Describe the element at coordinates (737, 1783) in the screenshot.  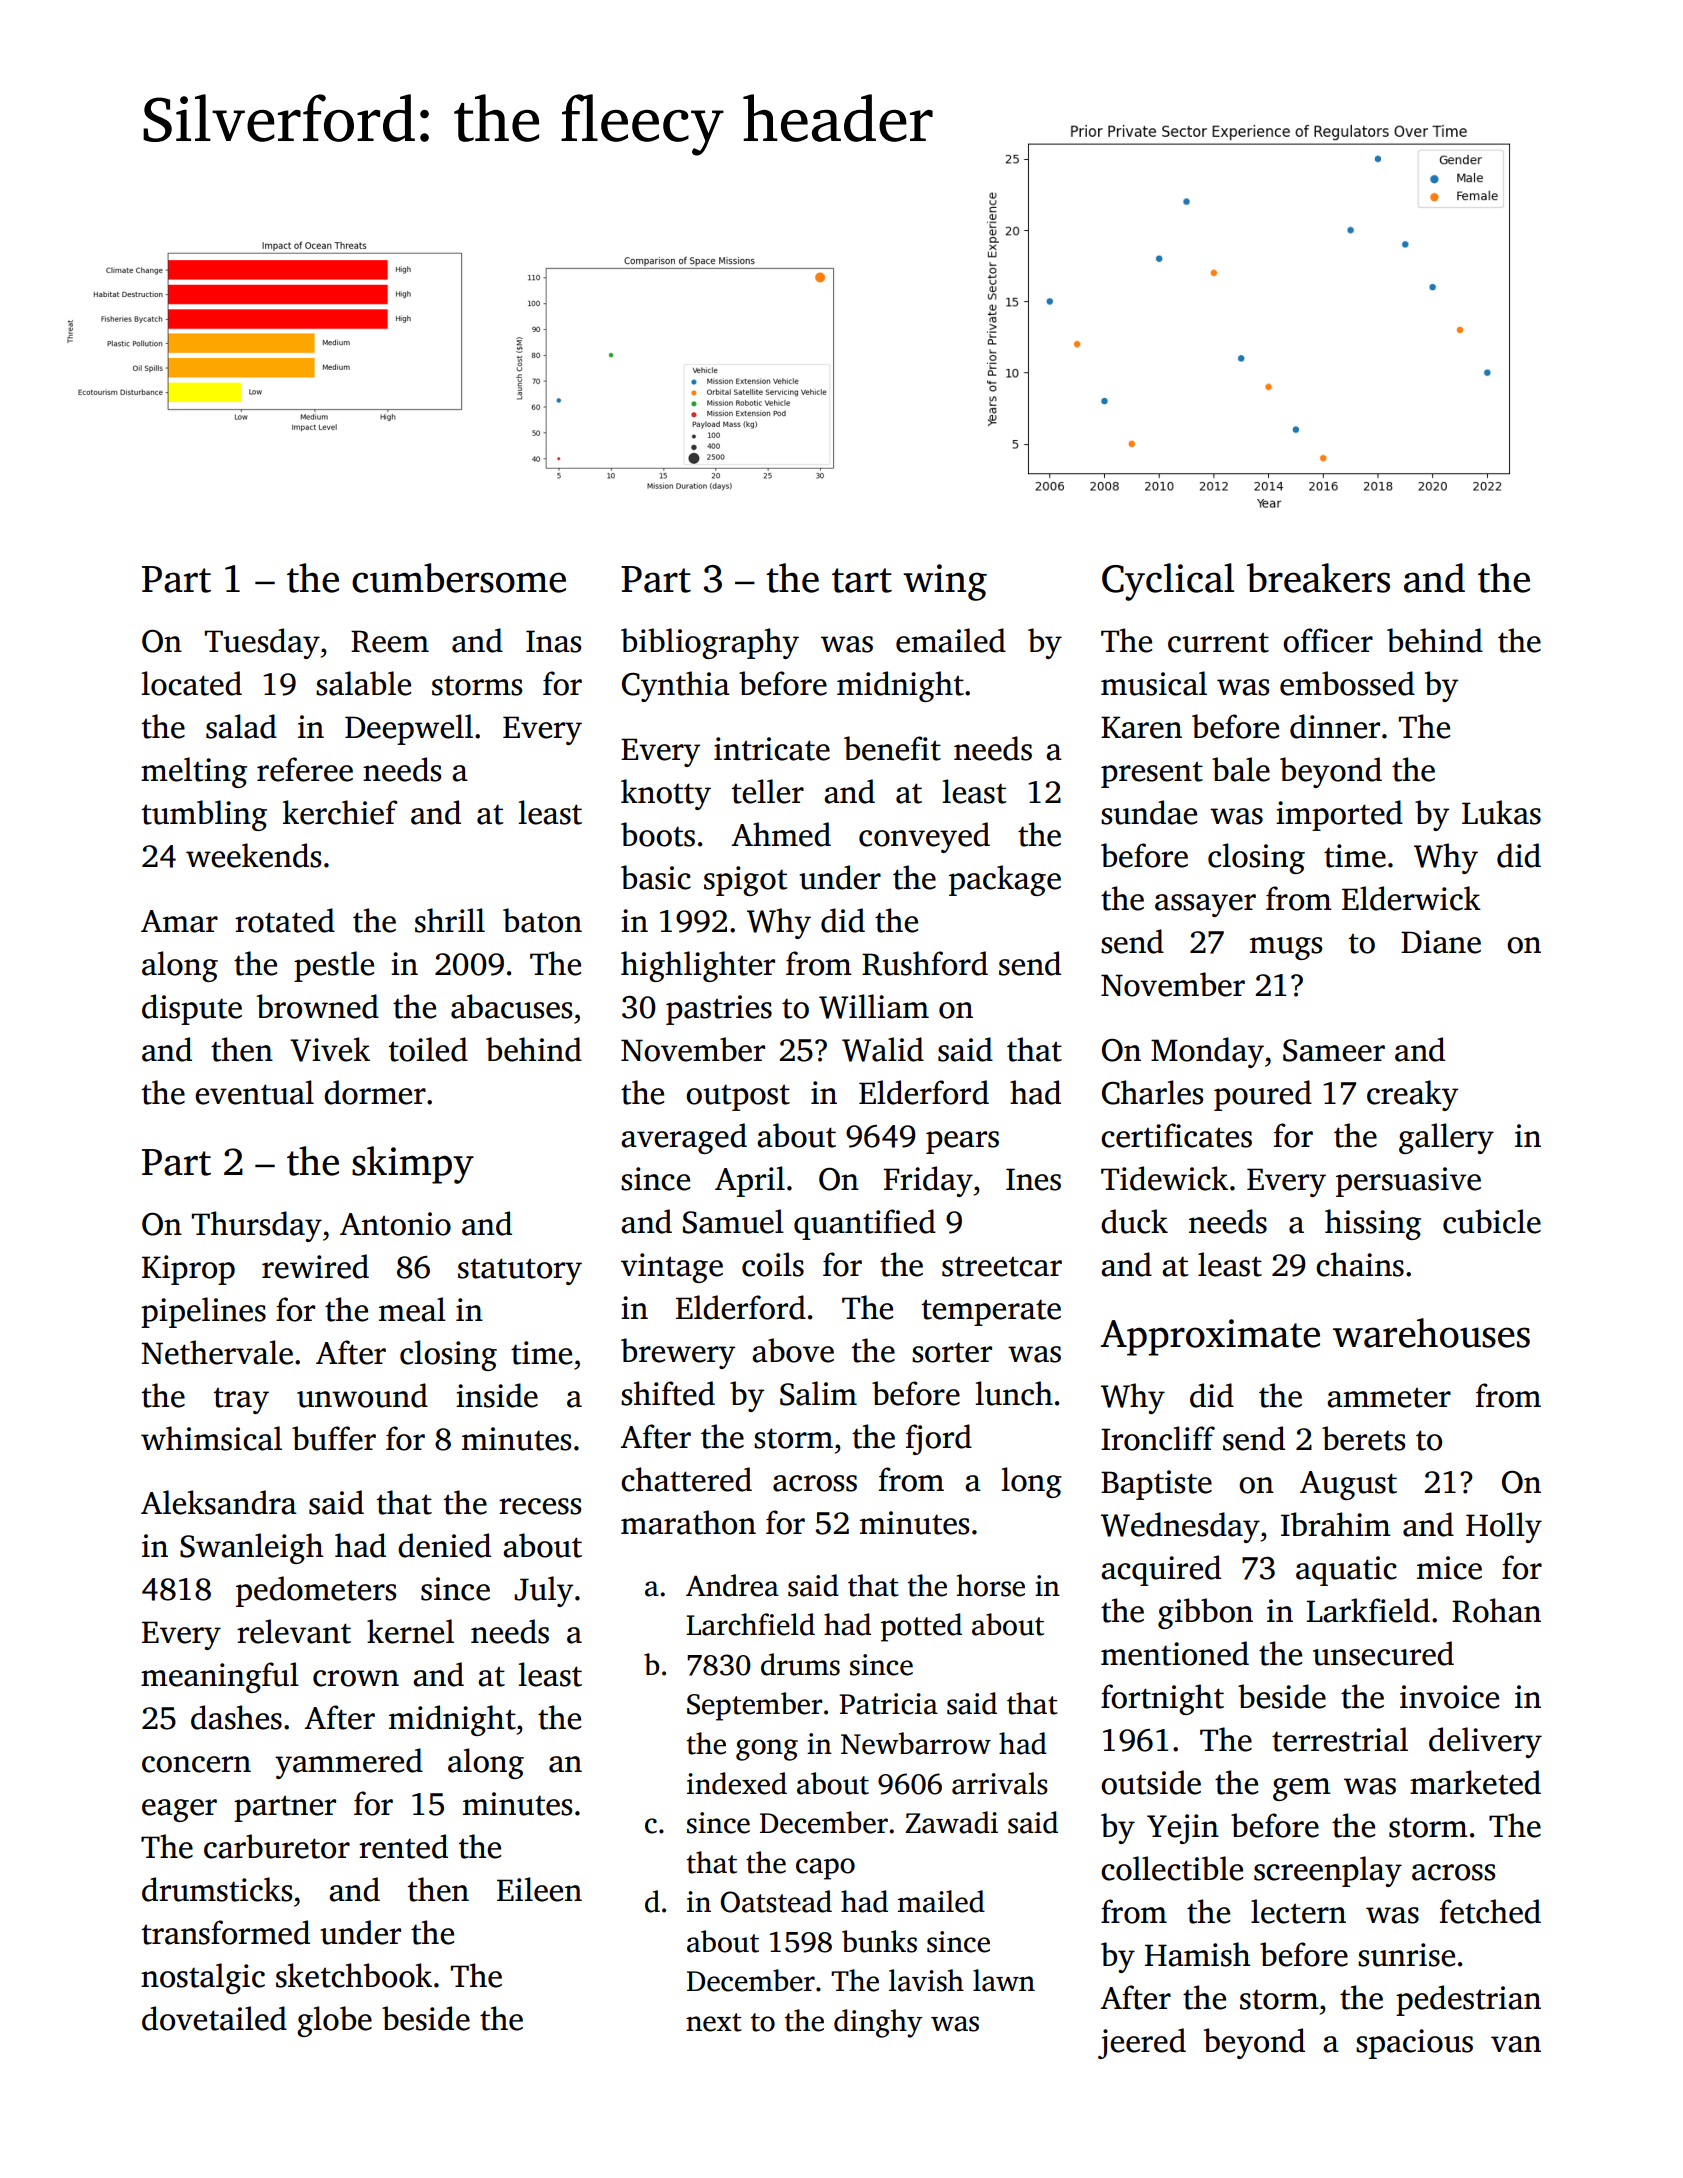
I see `indexed` at that location.
